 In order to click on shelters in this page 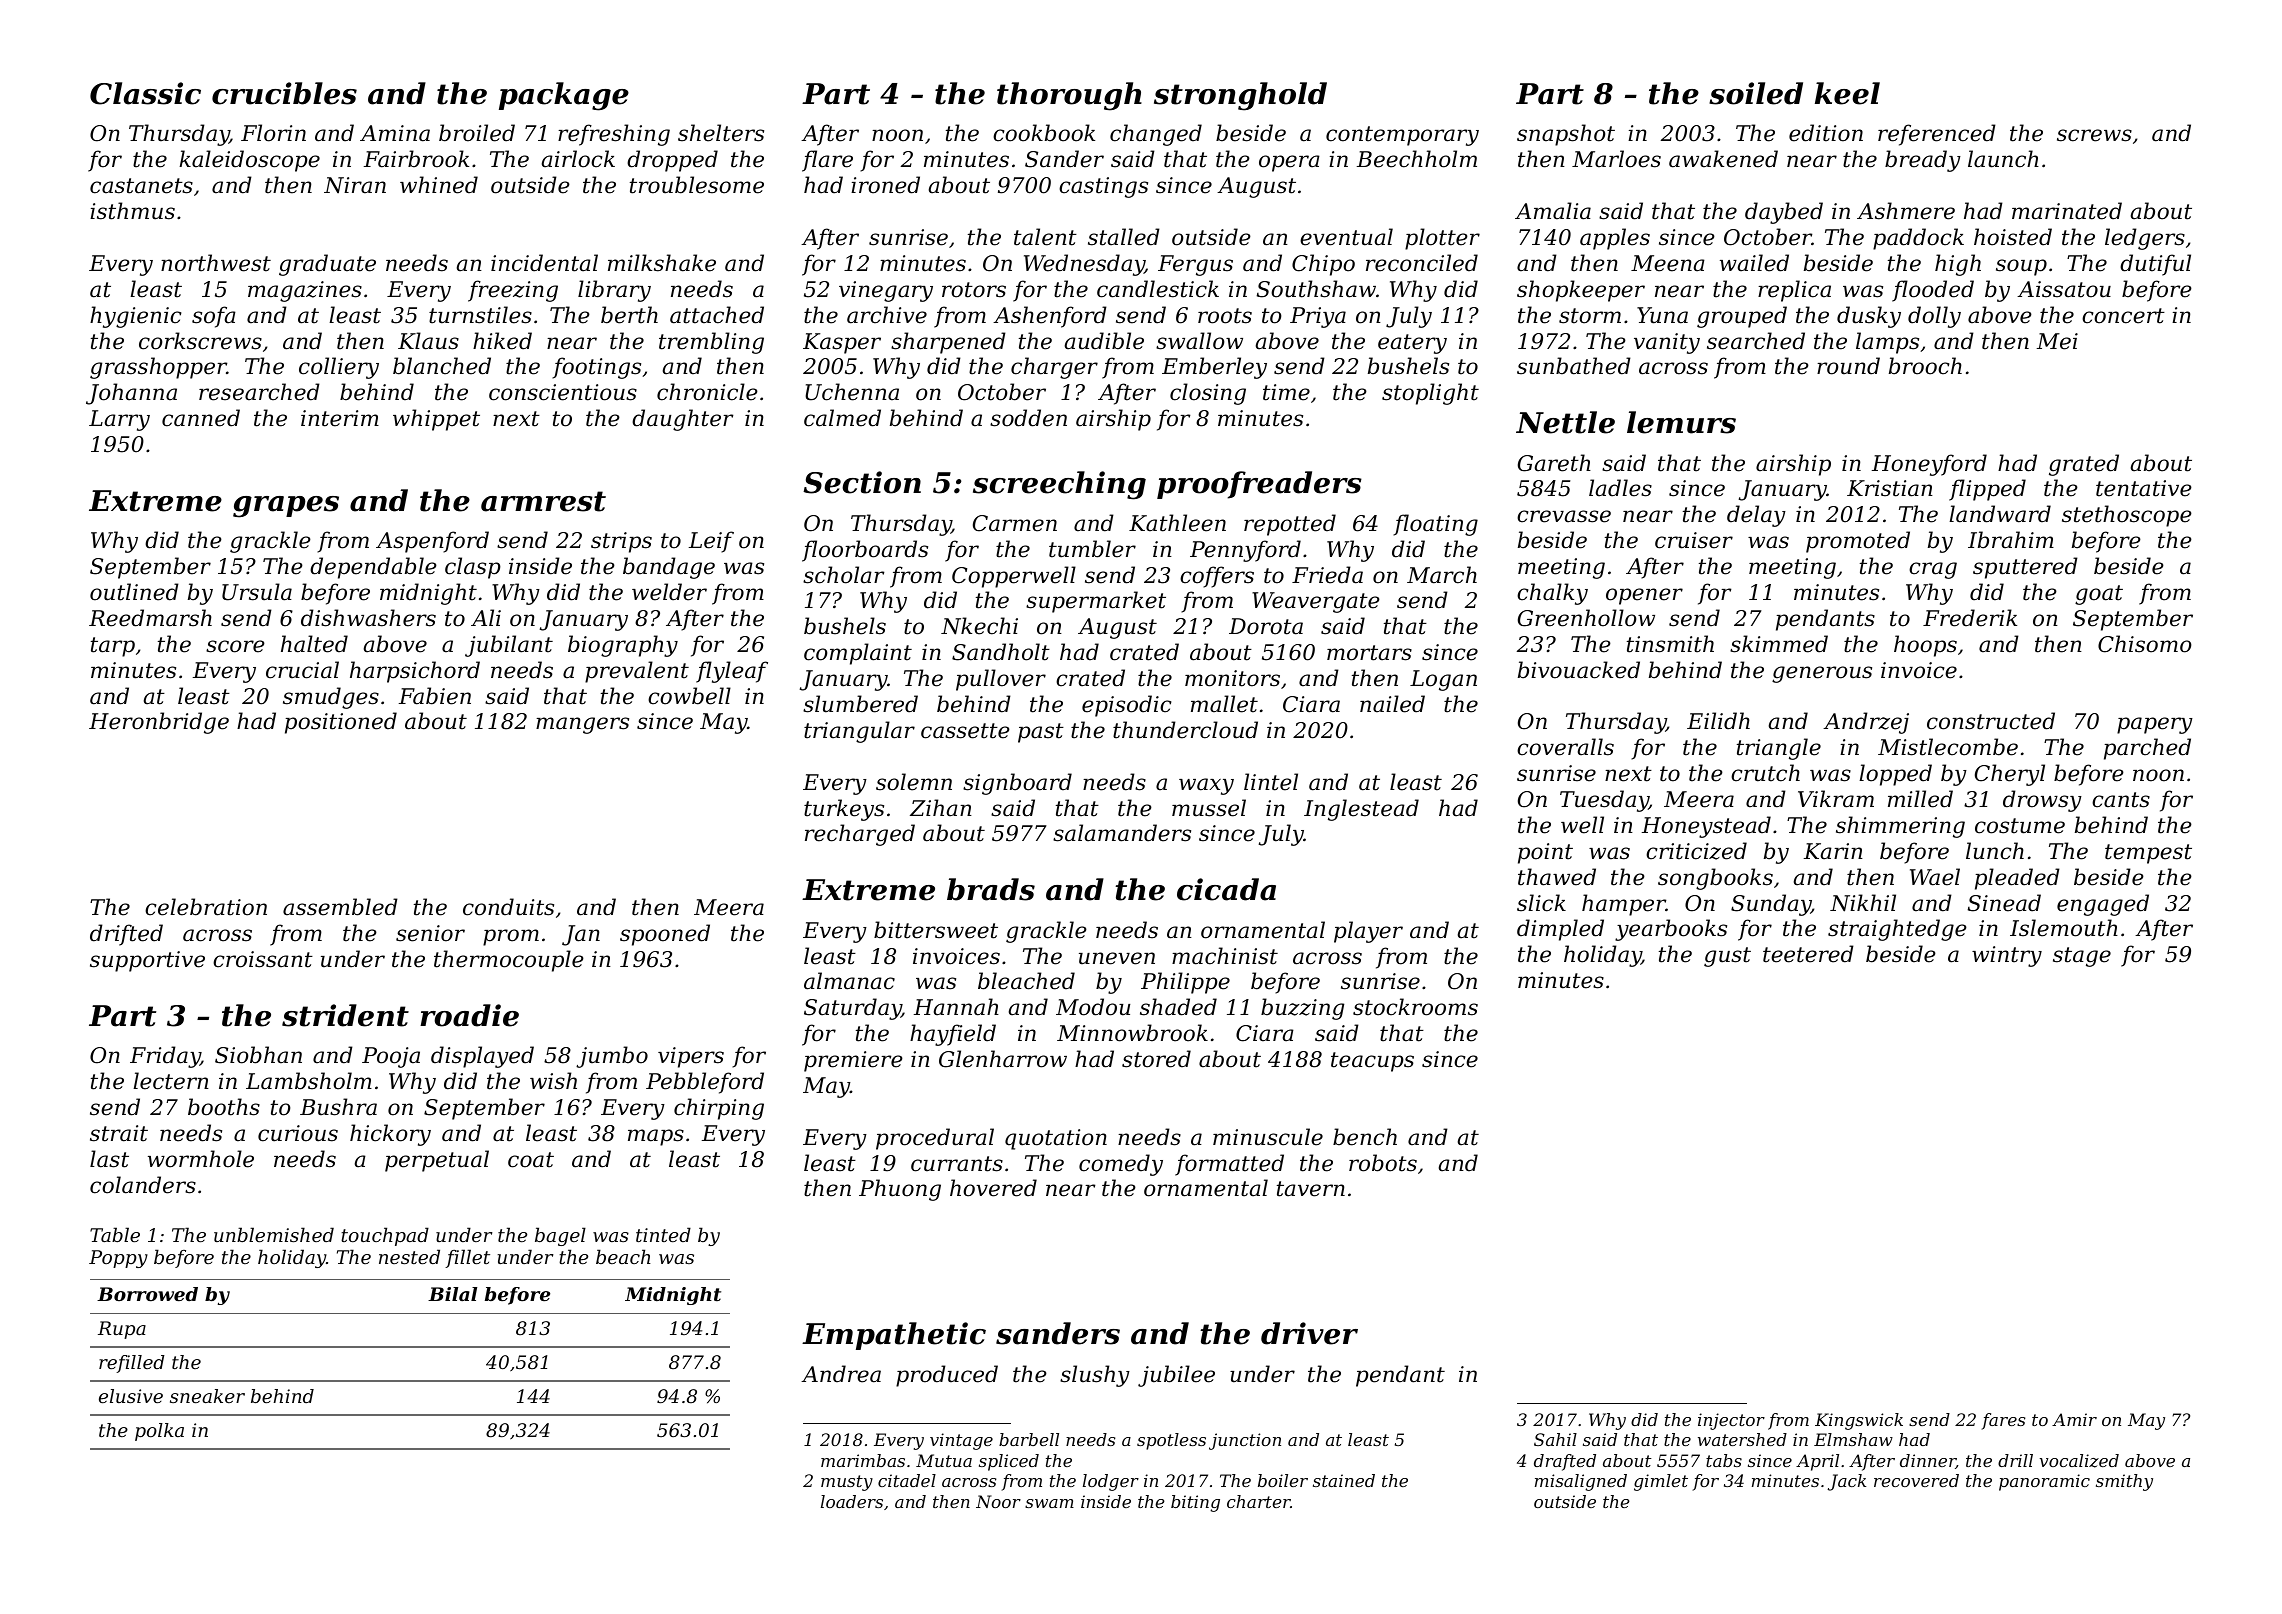, I will do `click(721, 133)`.
